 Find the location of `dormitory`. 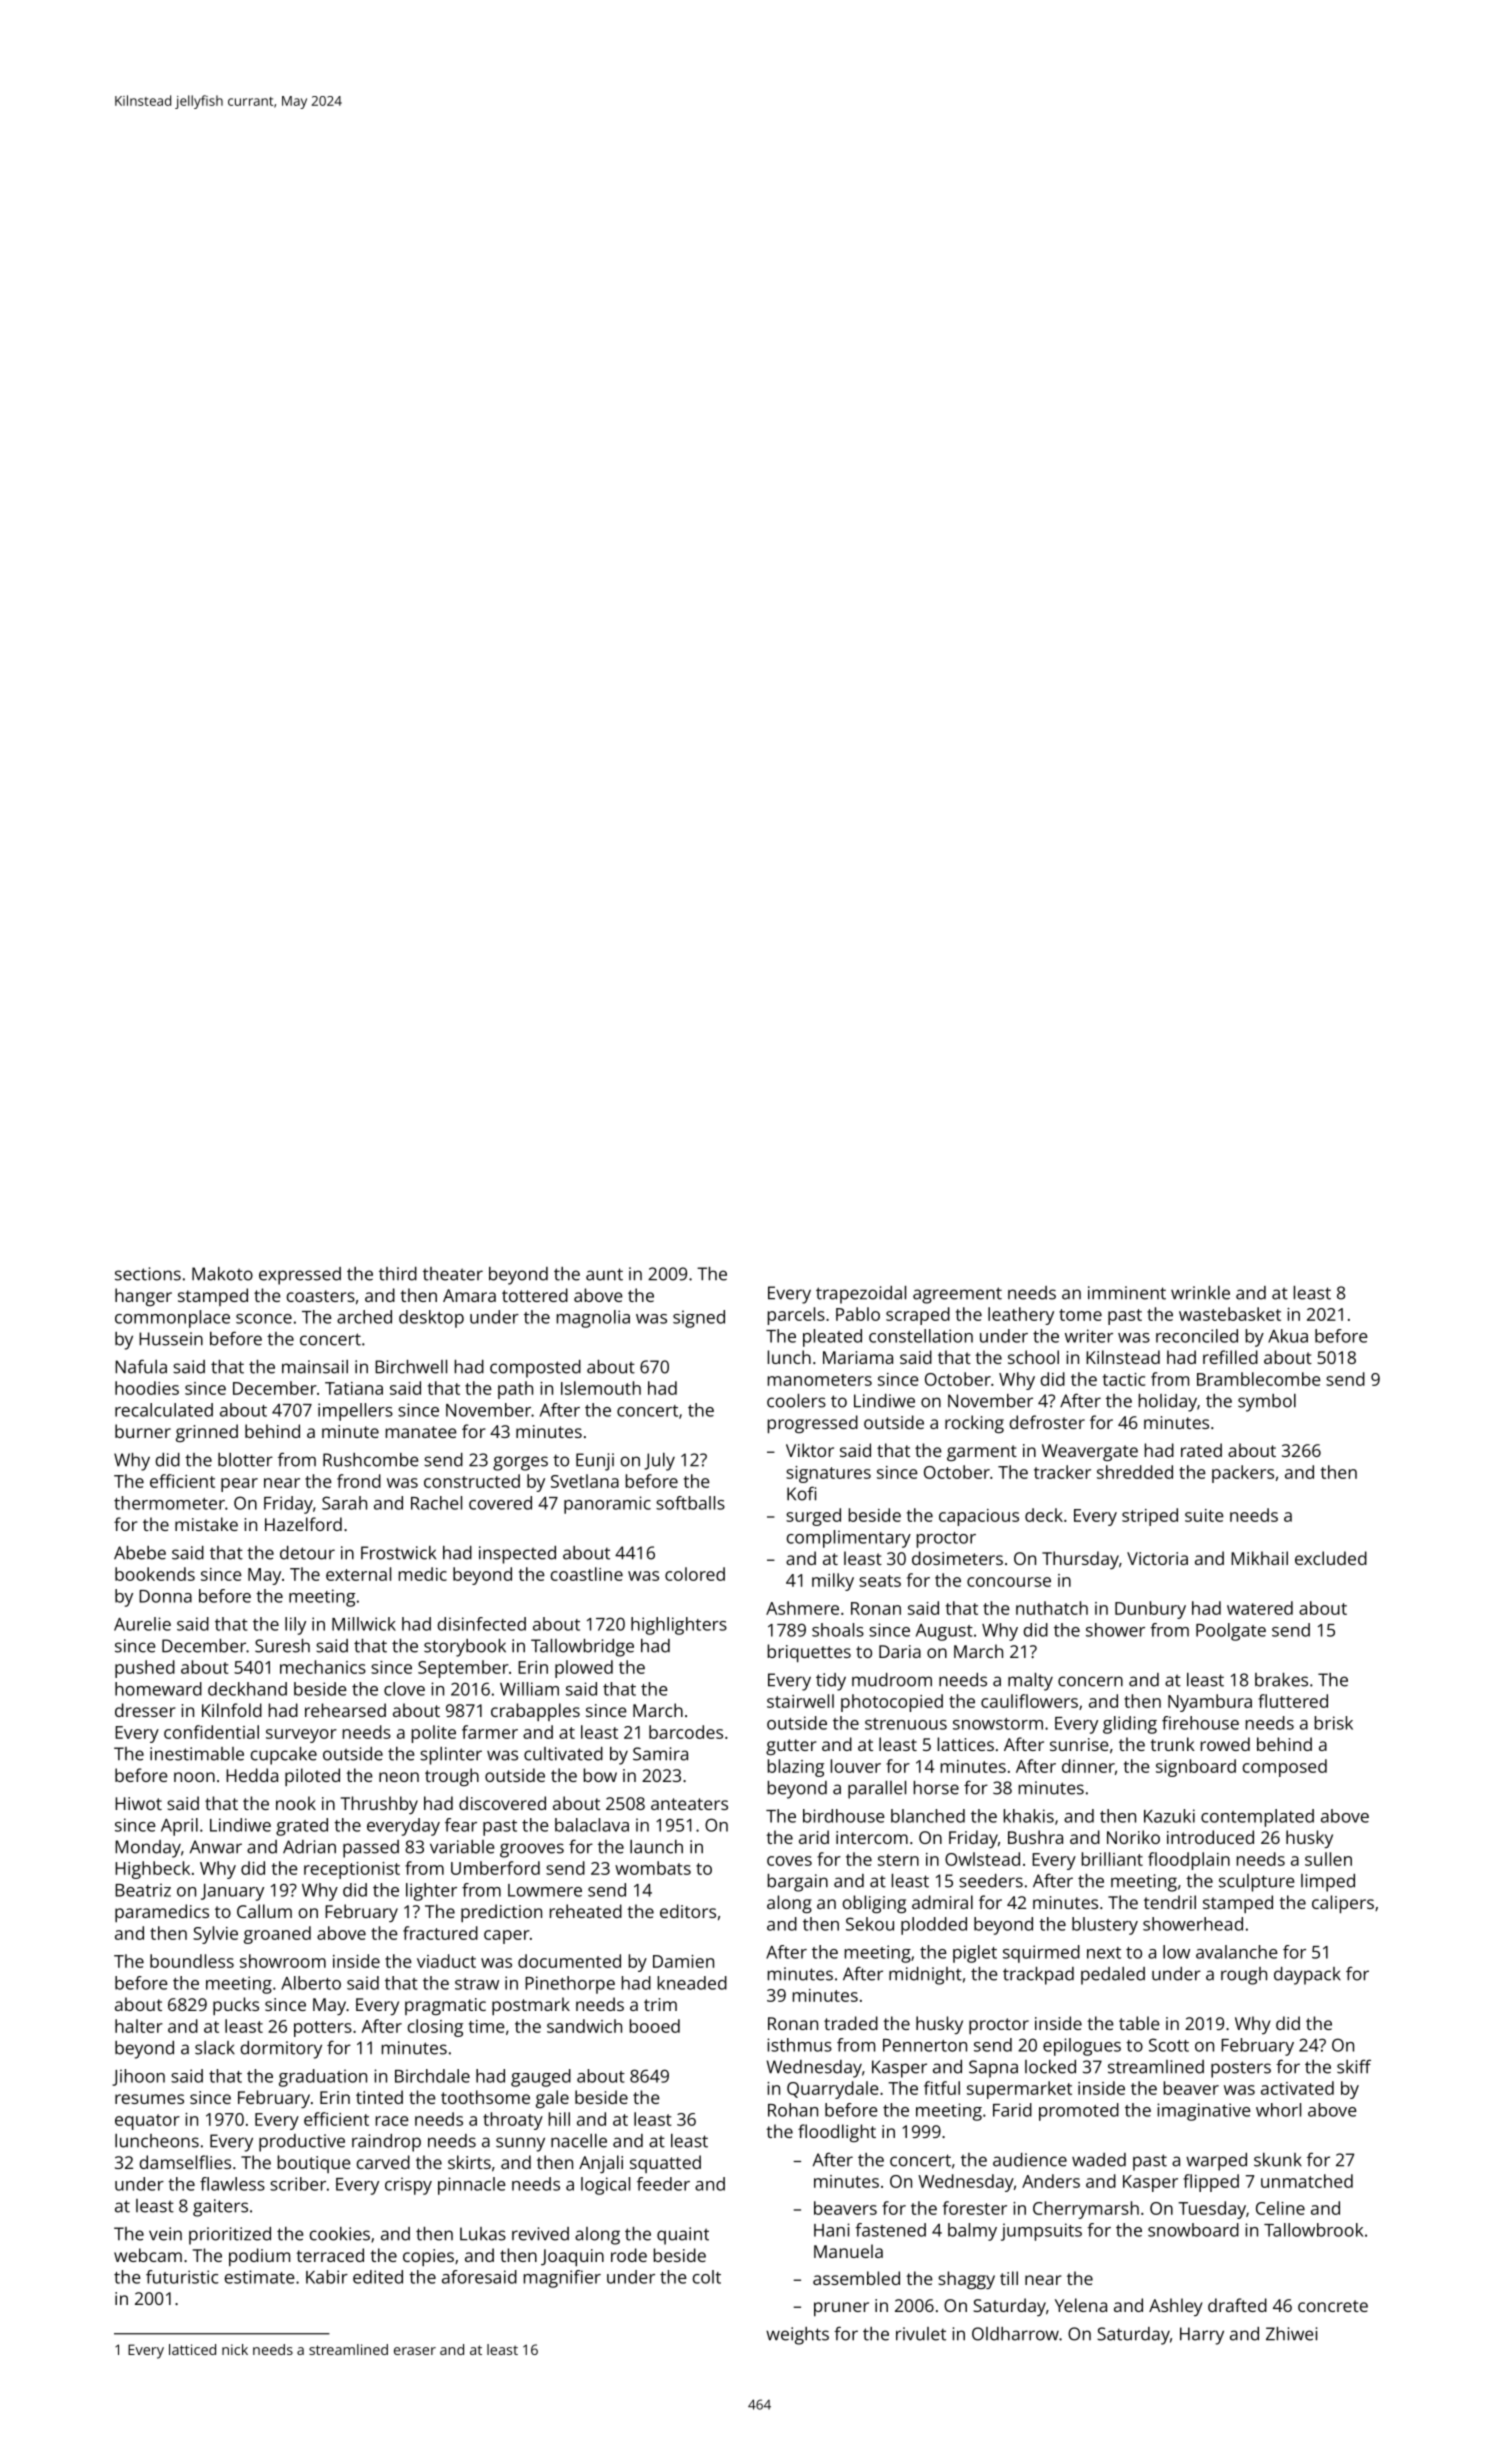

dormitory is located at coordinates (281, 2050).
